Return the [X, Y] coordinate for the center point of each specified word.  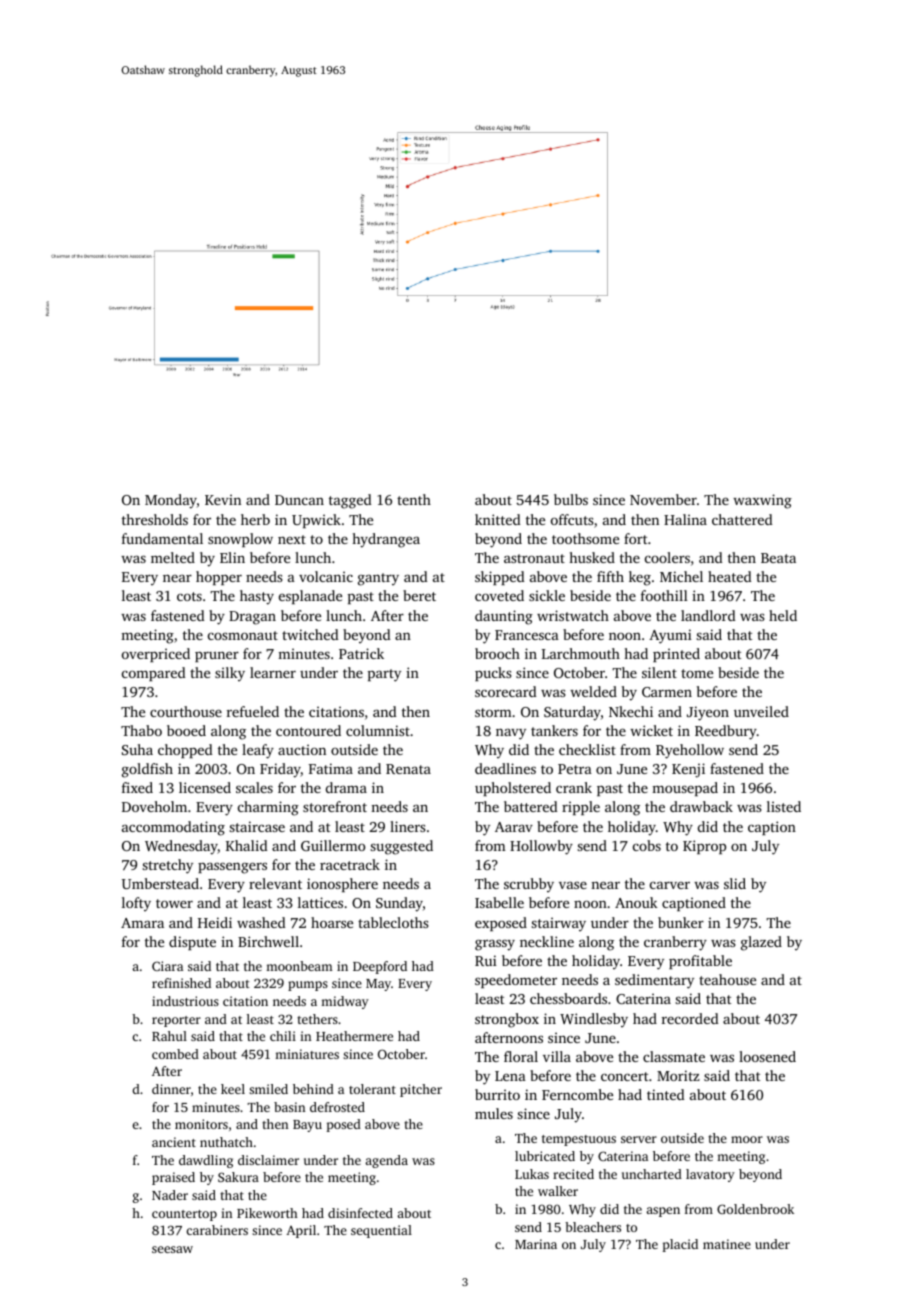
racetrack [350, 864]
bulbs [571, 499]
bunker [681, 922]
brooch [497, 653]
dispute [192, 943]
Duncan [299, 500]
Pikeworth [267, 1213]
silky [230, 674]
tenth [414, 499]
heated [730, 576]
